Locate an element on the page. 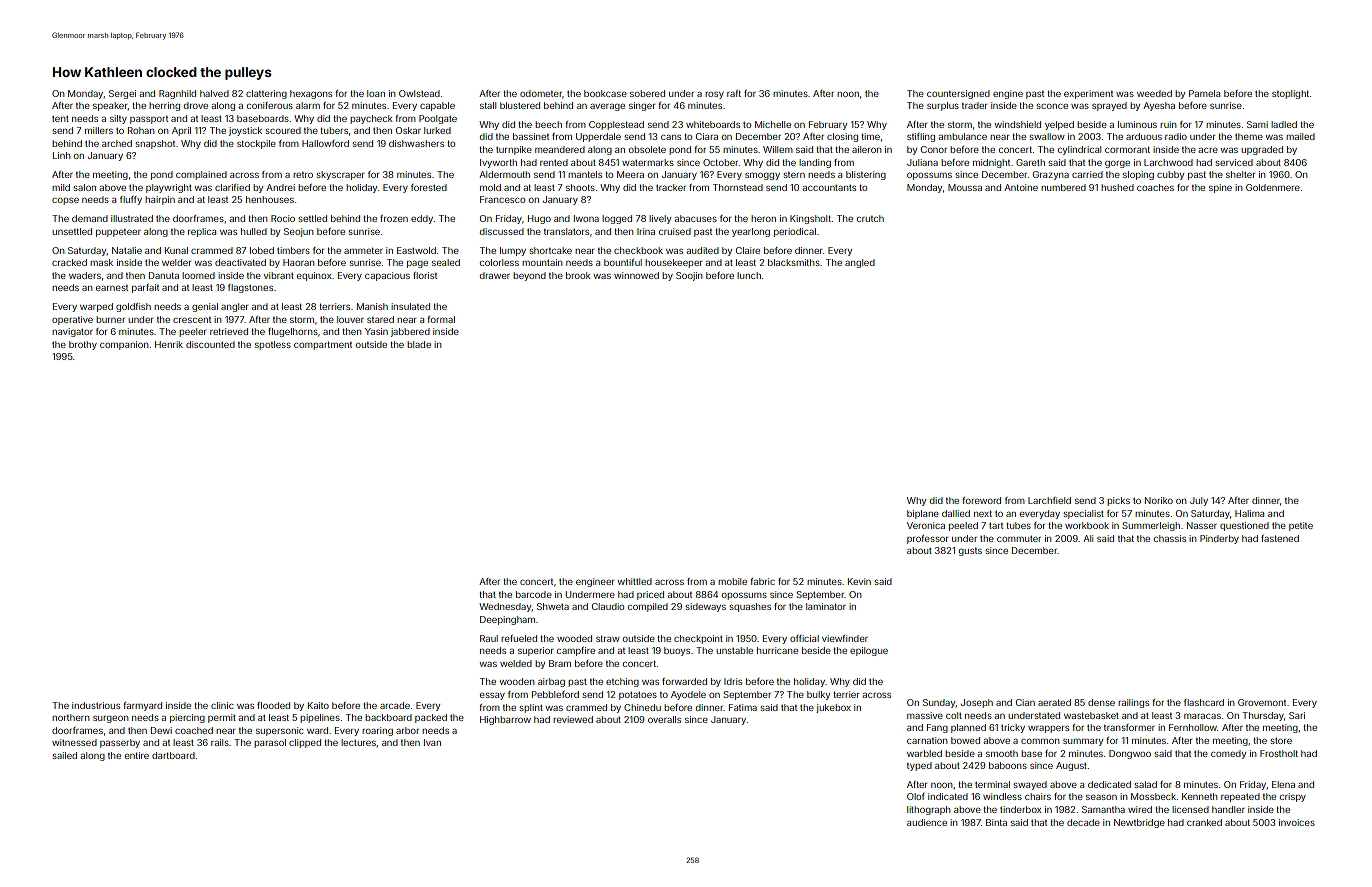 The image size is (1372, 887). blade is located at coordinates (419, 344).
